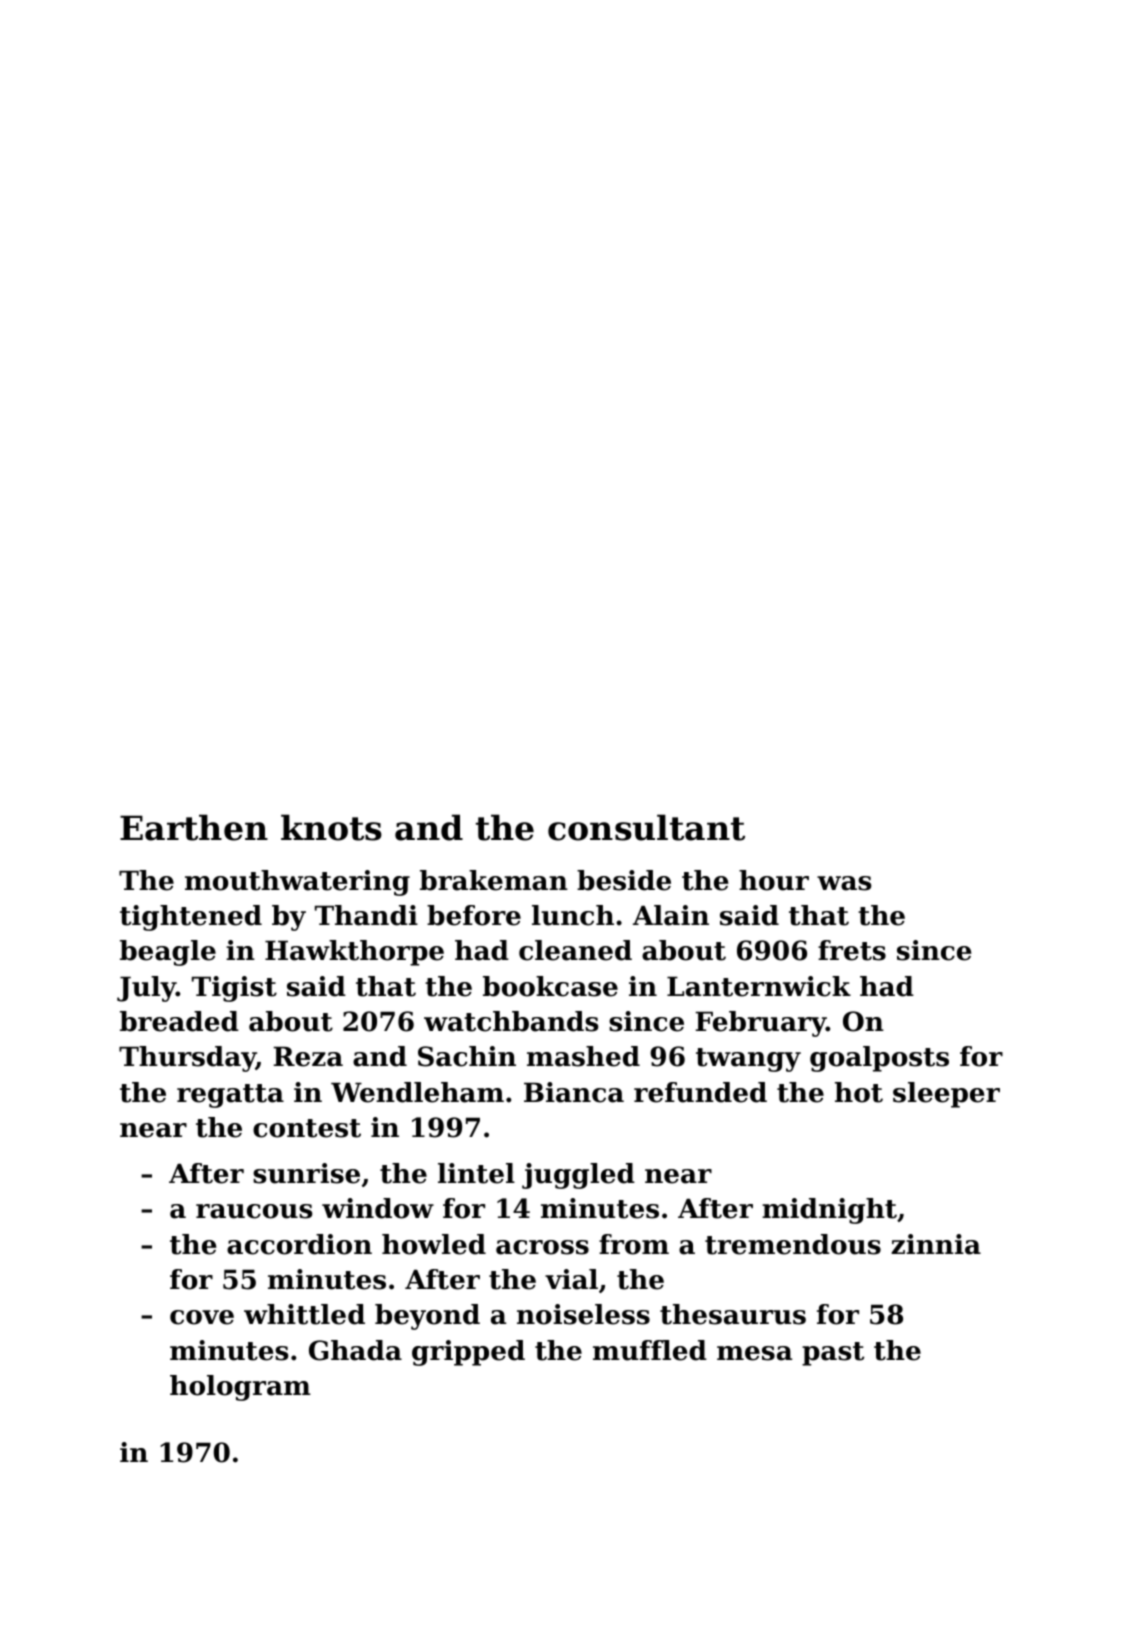 This screenshot has width=1124, height=1628. Describe the element at coordinates (354, 953) in the screenshot. I see `Hawkthorpe` at that location.
